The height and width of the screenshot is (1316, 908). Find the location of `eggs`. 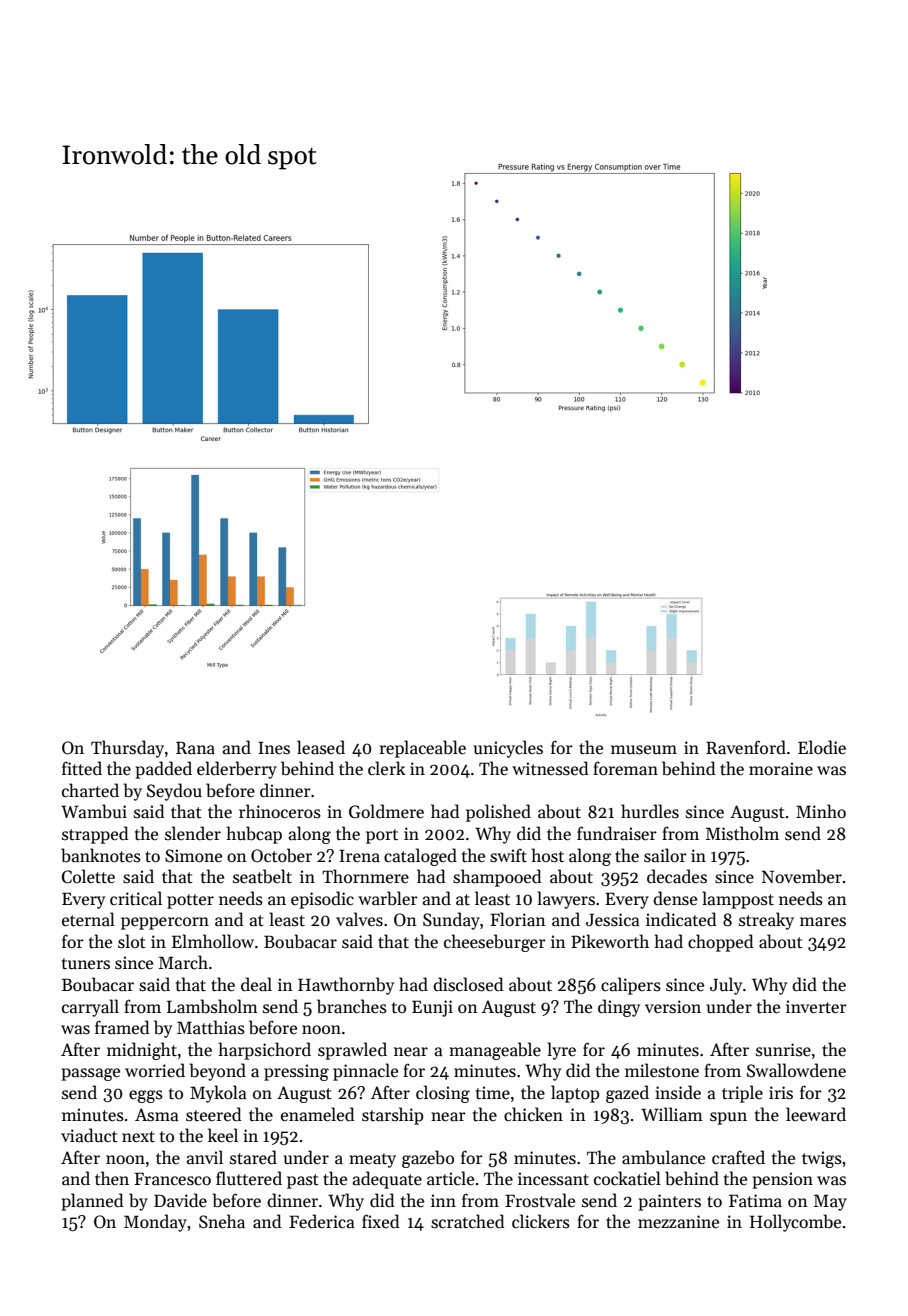

eggs is located at coordinates (146, 1096).
